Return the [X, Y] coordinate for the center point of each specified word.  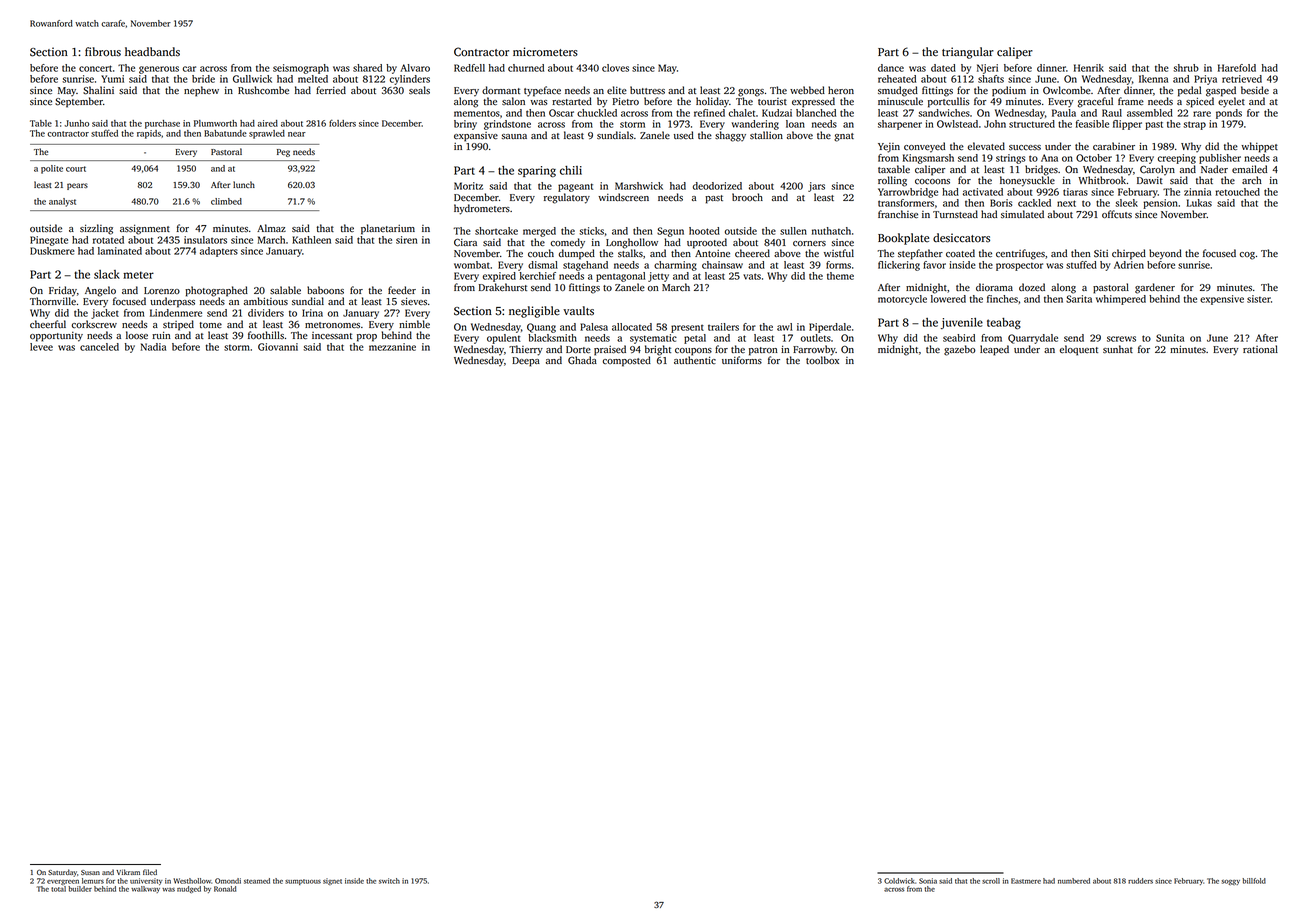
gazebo [960, 350]
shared [367, 68]
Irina [312, 313]
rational [1260, 349]
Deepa [526, 362]
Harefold [1237, 68]
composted [627, 361]
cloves [615, 68]
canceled [99, 347]
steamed [257, 881]
